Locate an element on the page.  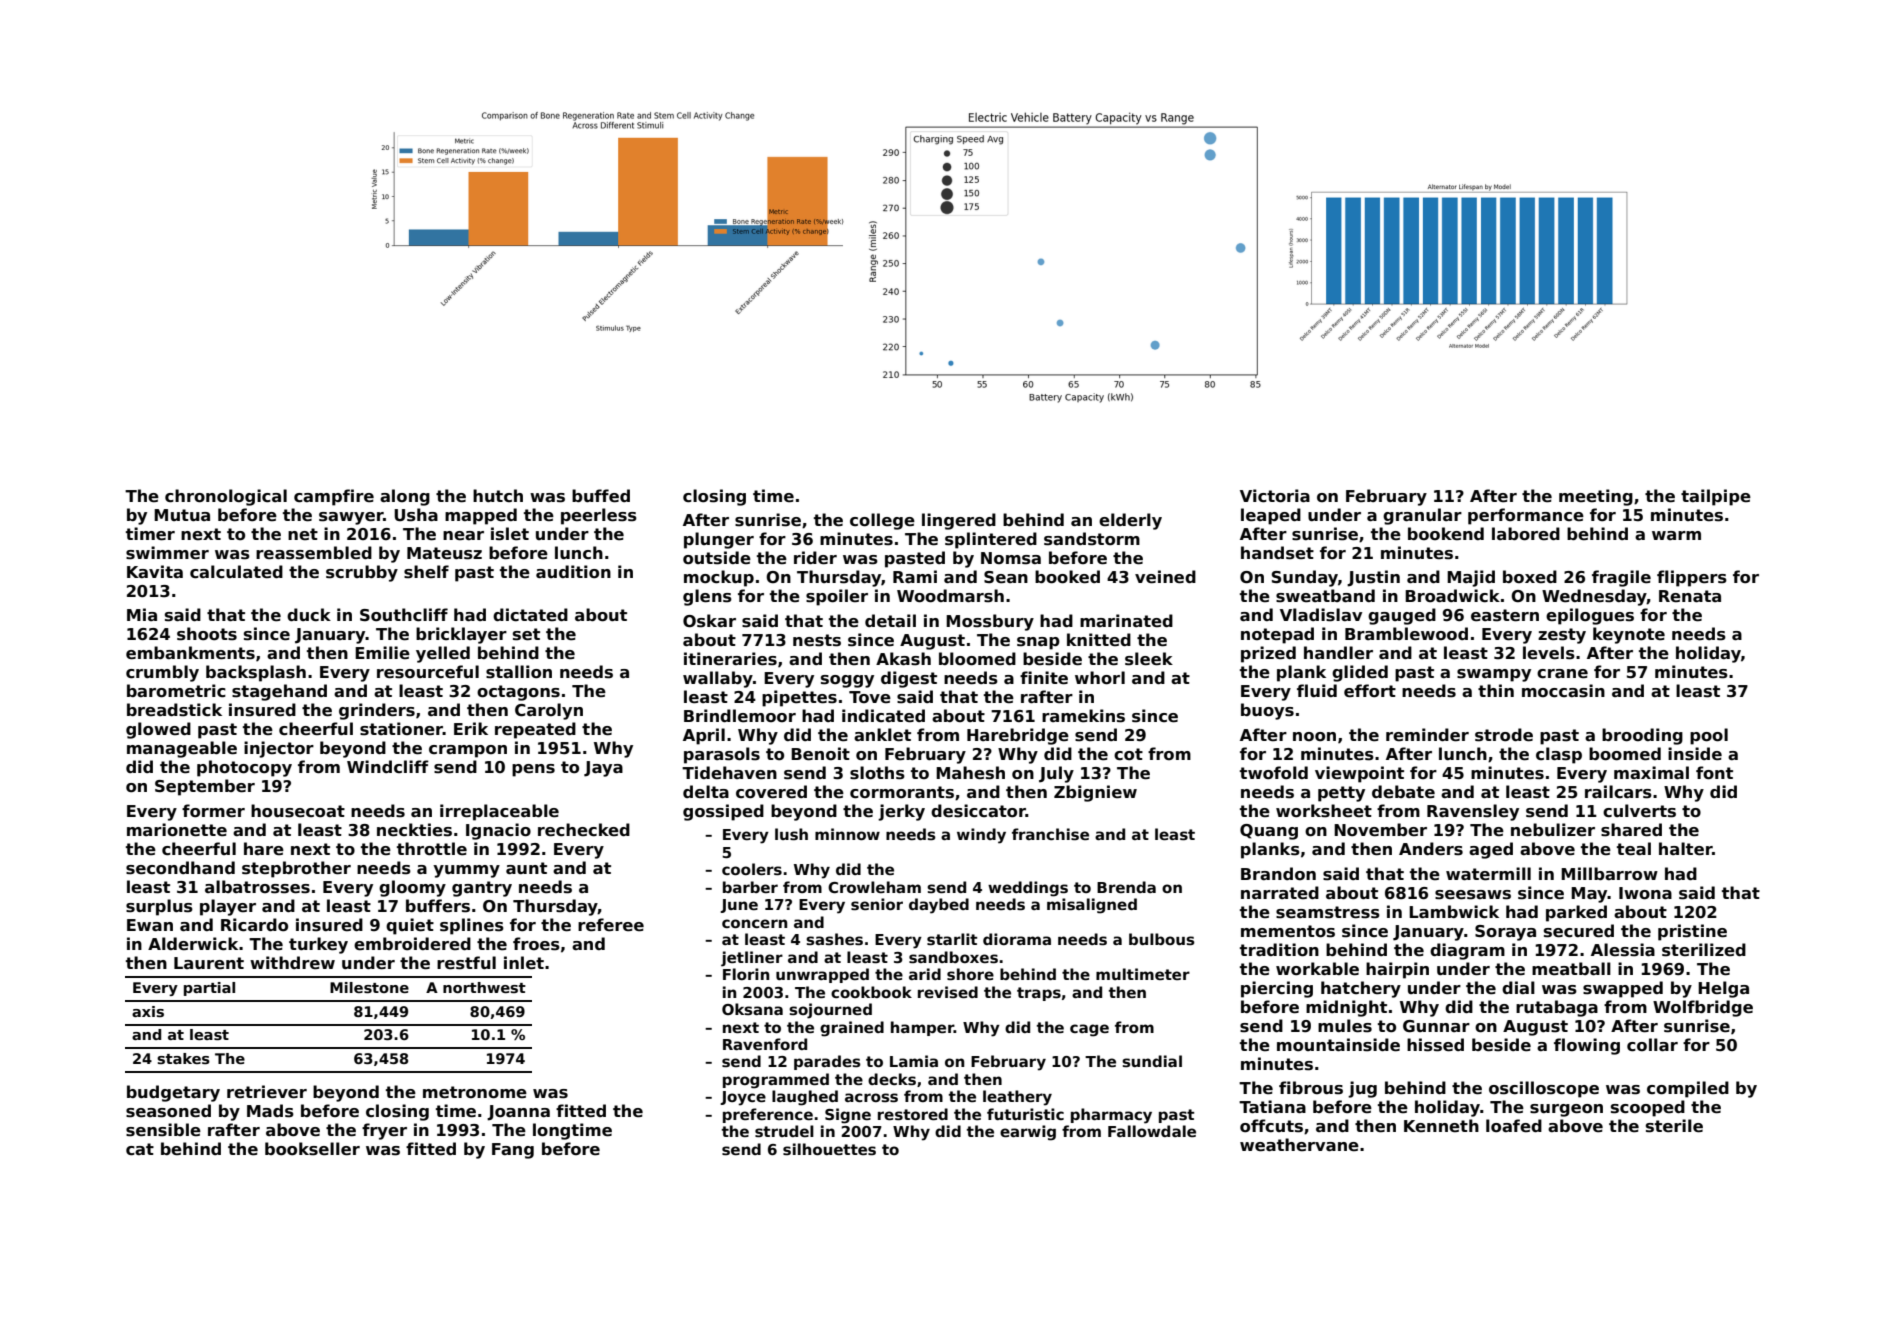
seasoned is located at coordinates (168, 1111).
